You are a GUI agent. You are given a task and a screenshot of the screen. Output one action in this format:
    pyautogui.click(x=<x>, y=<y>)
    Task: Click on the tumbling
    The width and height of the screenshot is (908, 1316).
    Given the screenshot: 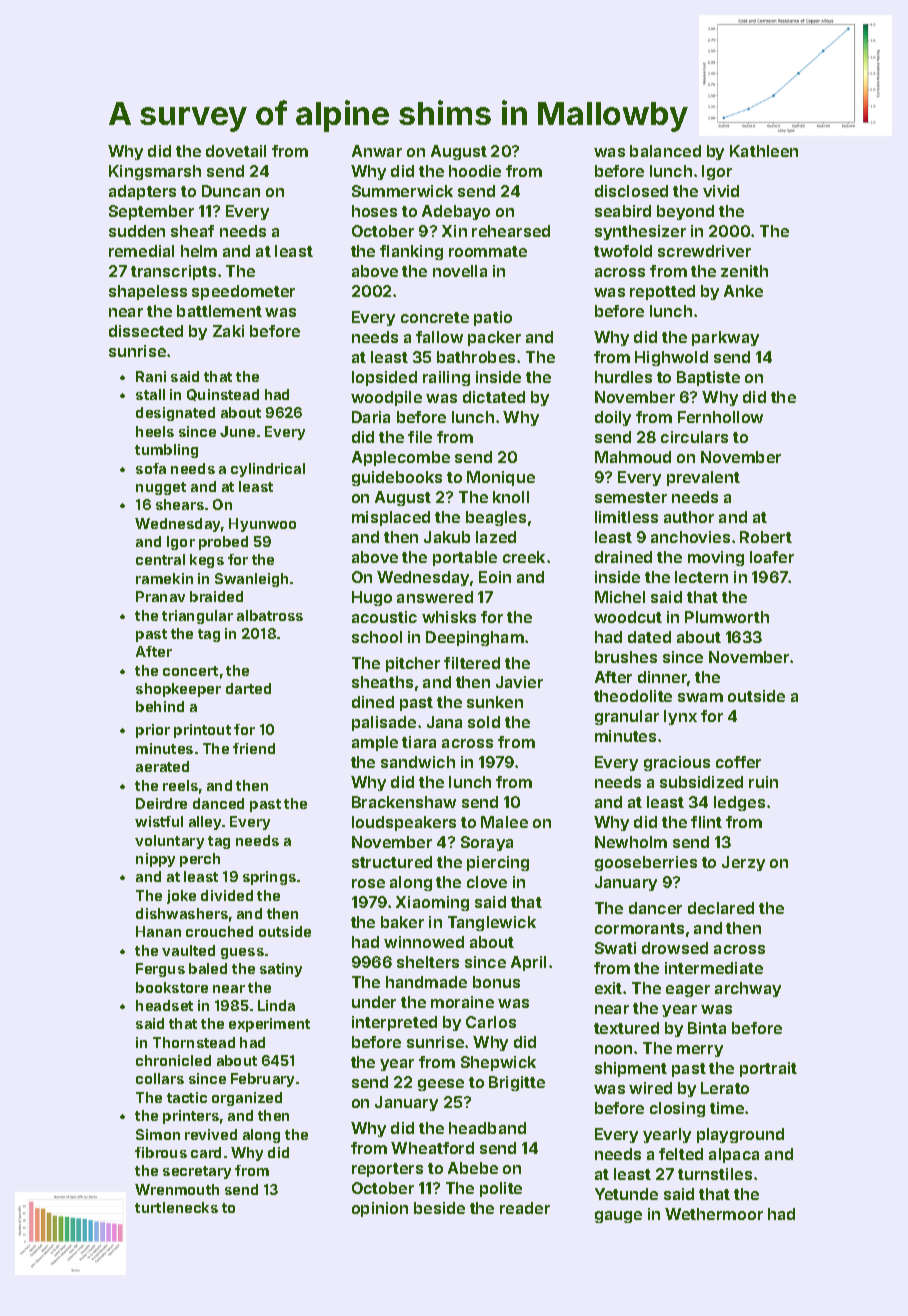 What is the action you would take?
    pyautogui.click(x=166, y=451)
